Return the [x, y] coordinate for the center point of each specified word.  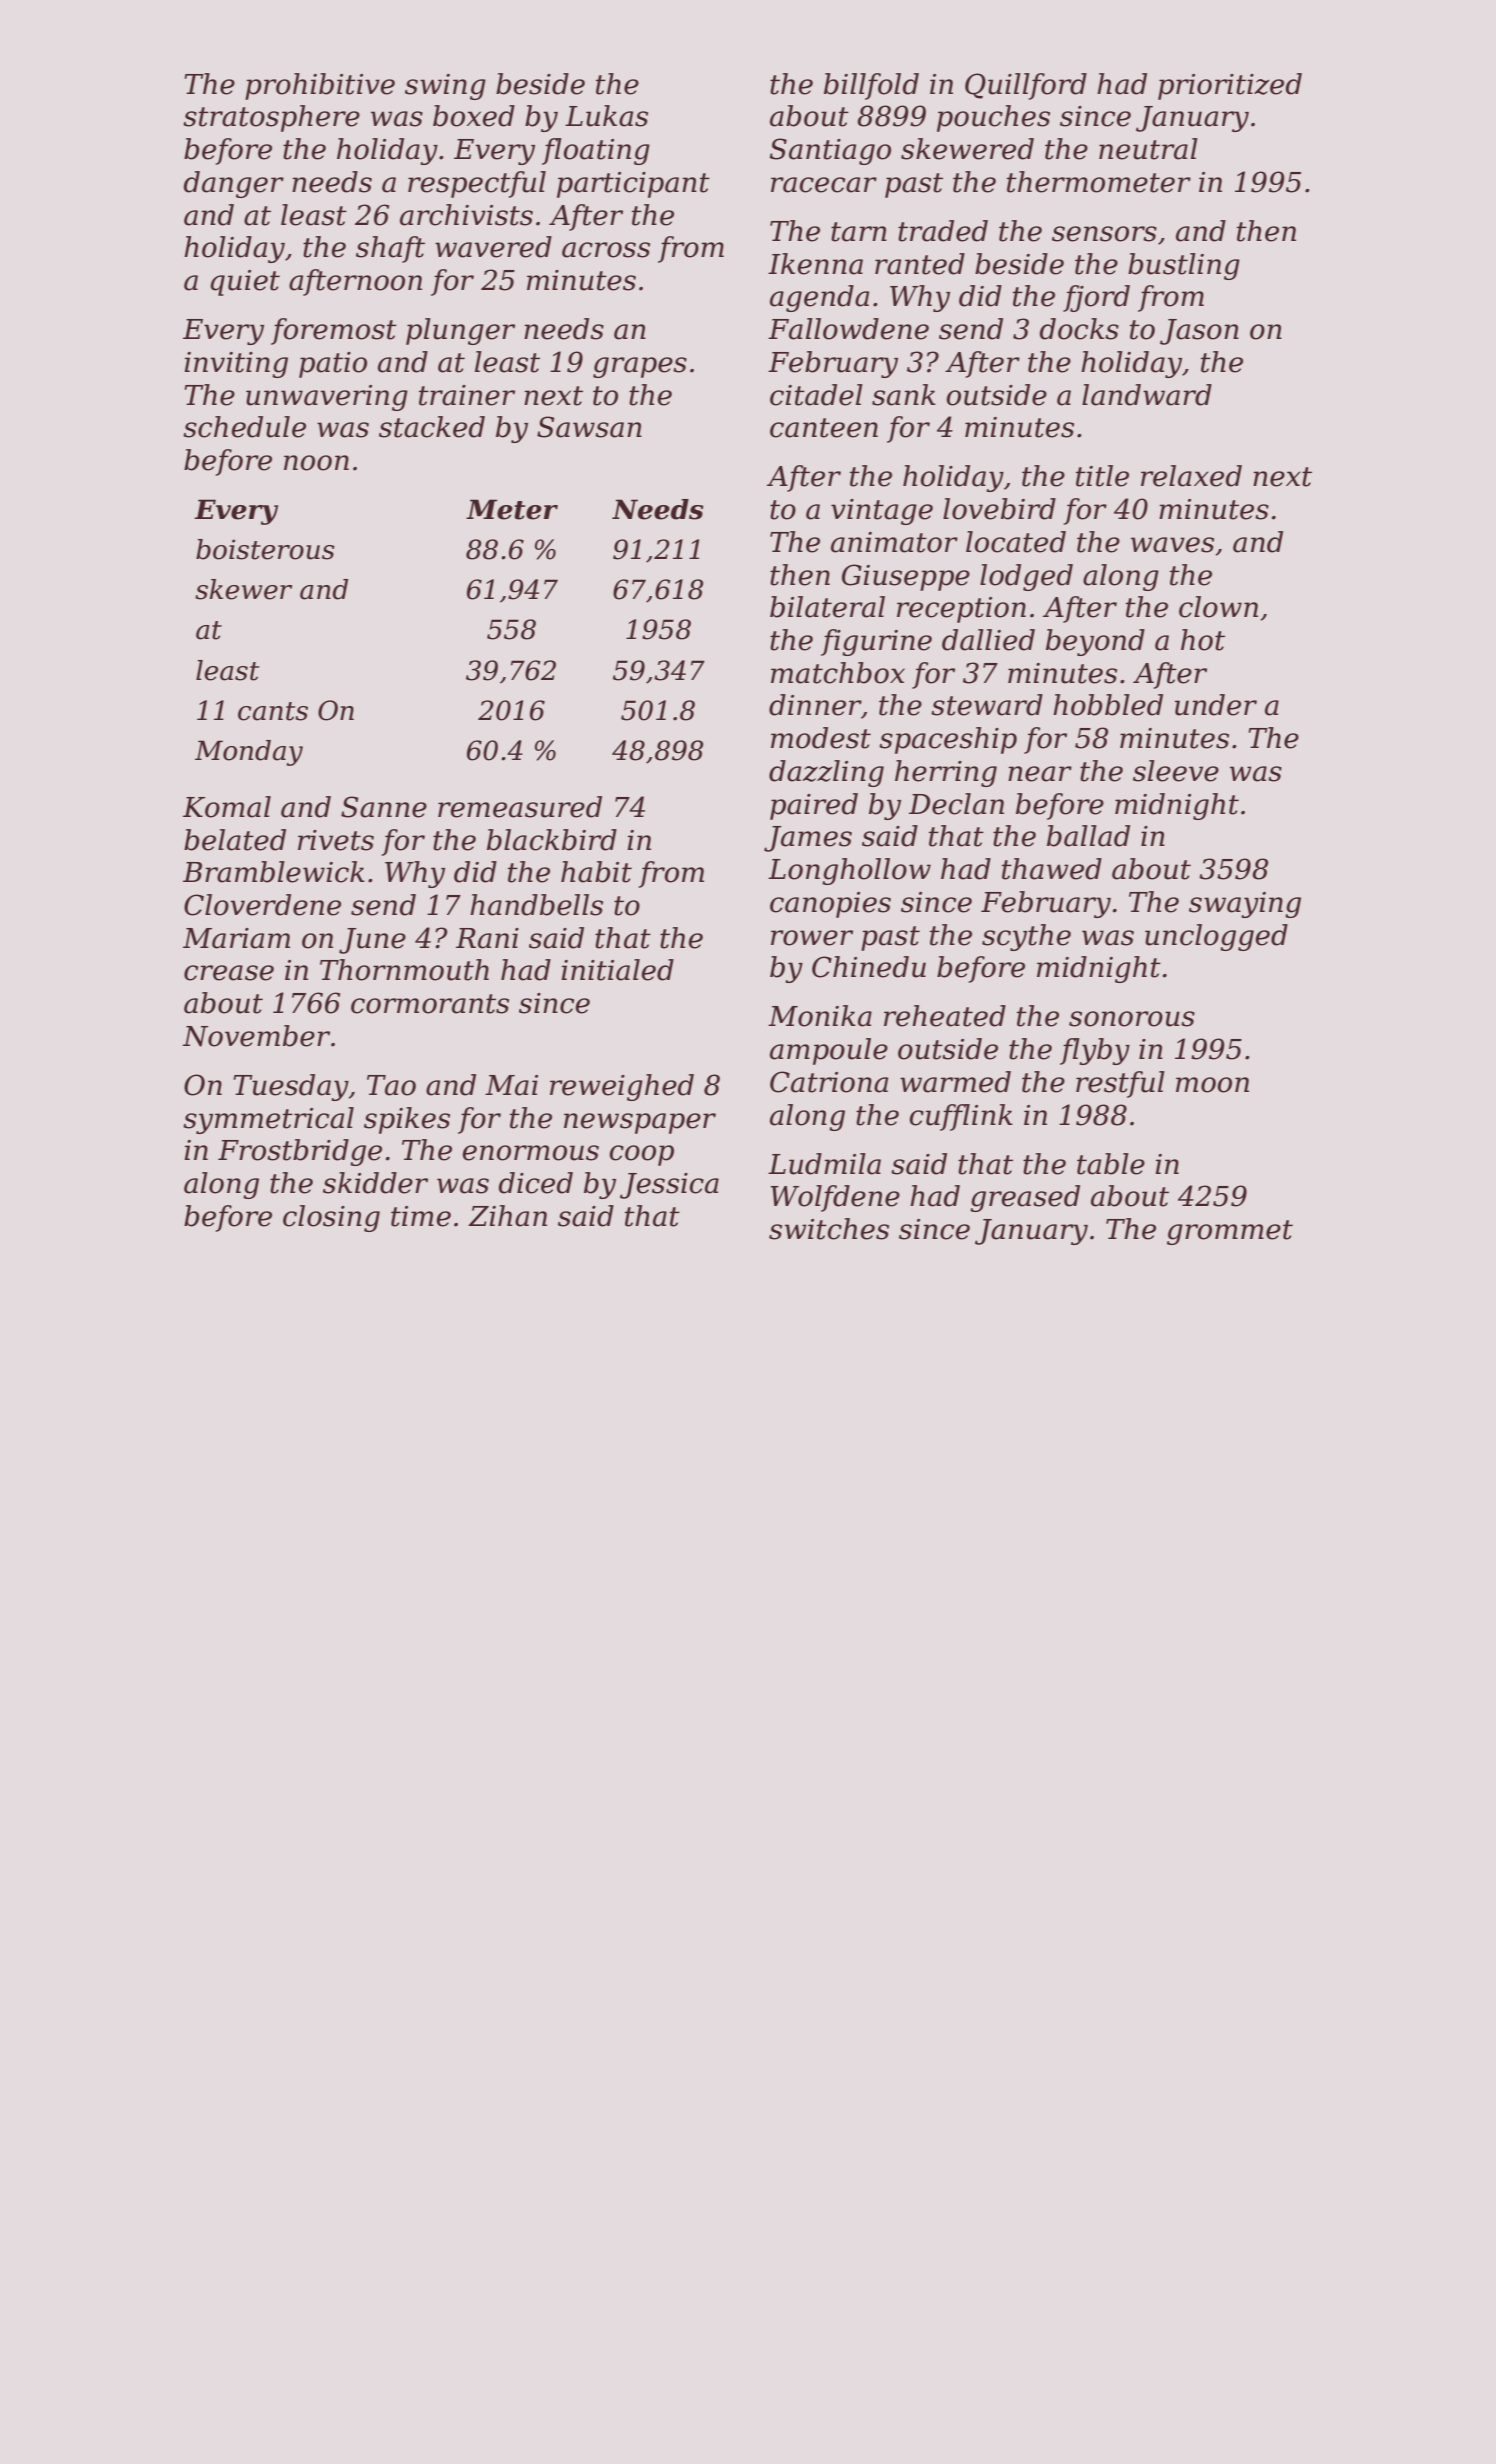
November [256, 1036]
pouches [993, 118]
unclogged [1216, 937]
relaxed [1191, 476]
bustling [1184, 266]
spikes [407, 1120]
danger [234, 184]
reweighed [622, 1087]
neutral [1148, 149]
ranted [920, 264]
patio [333, 365]
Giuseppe [906, 577]
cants [273, 711]
